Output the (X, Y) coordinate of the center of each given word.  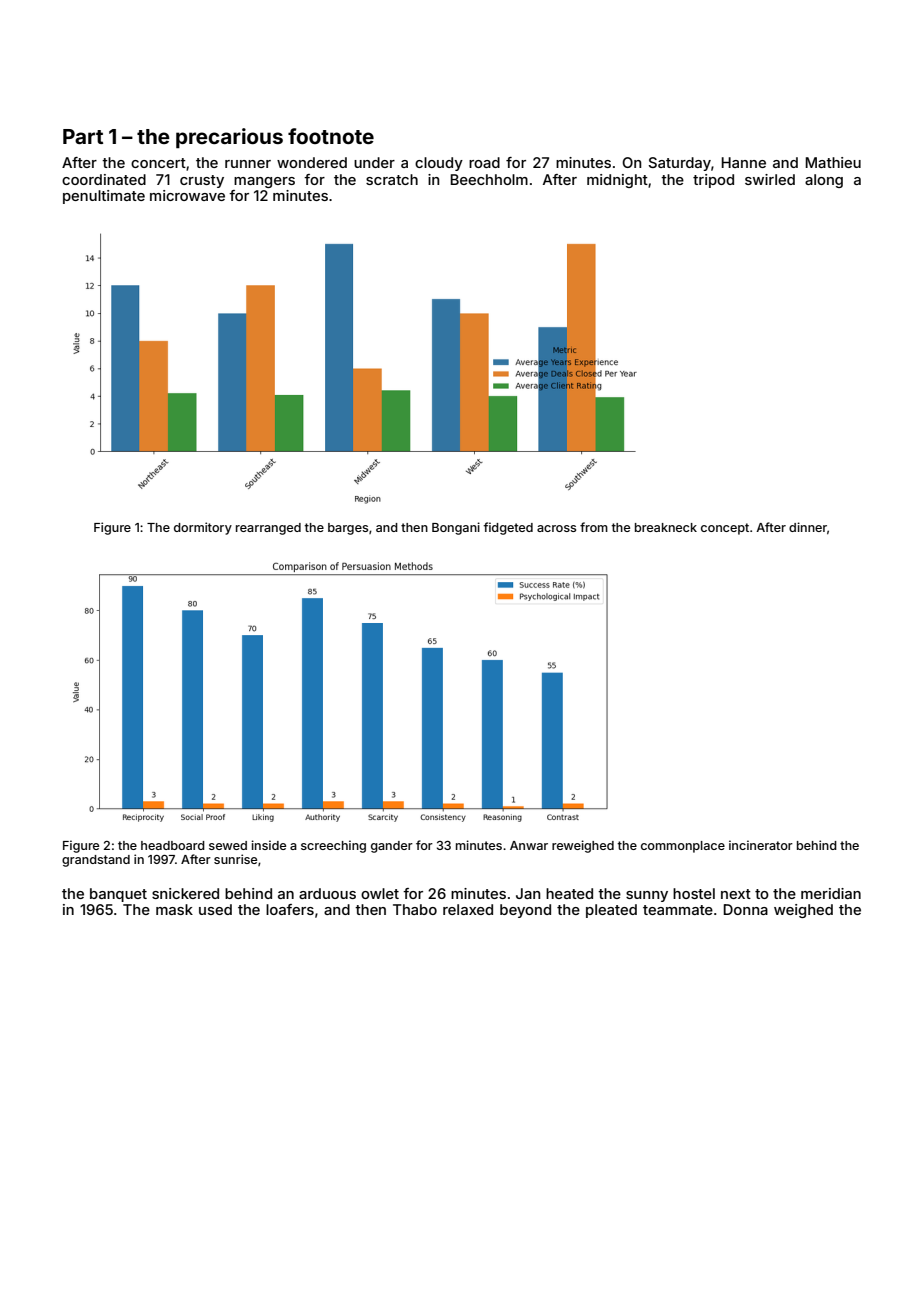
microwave (187, 195)
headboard (173, 845)
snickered (185, 893)
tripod (713, 181)
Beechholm (489, 179)
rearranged (268, 529)
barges (348, 529)
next (736, 894)
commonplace (683, 847)
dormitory (203, 528)
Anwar (529, 845)
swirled (770, 179)
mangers (264, 182)
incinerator (761, 845)
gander (392, 847)
